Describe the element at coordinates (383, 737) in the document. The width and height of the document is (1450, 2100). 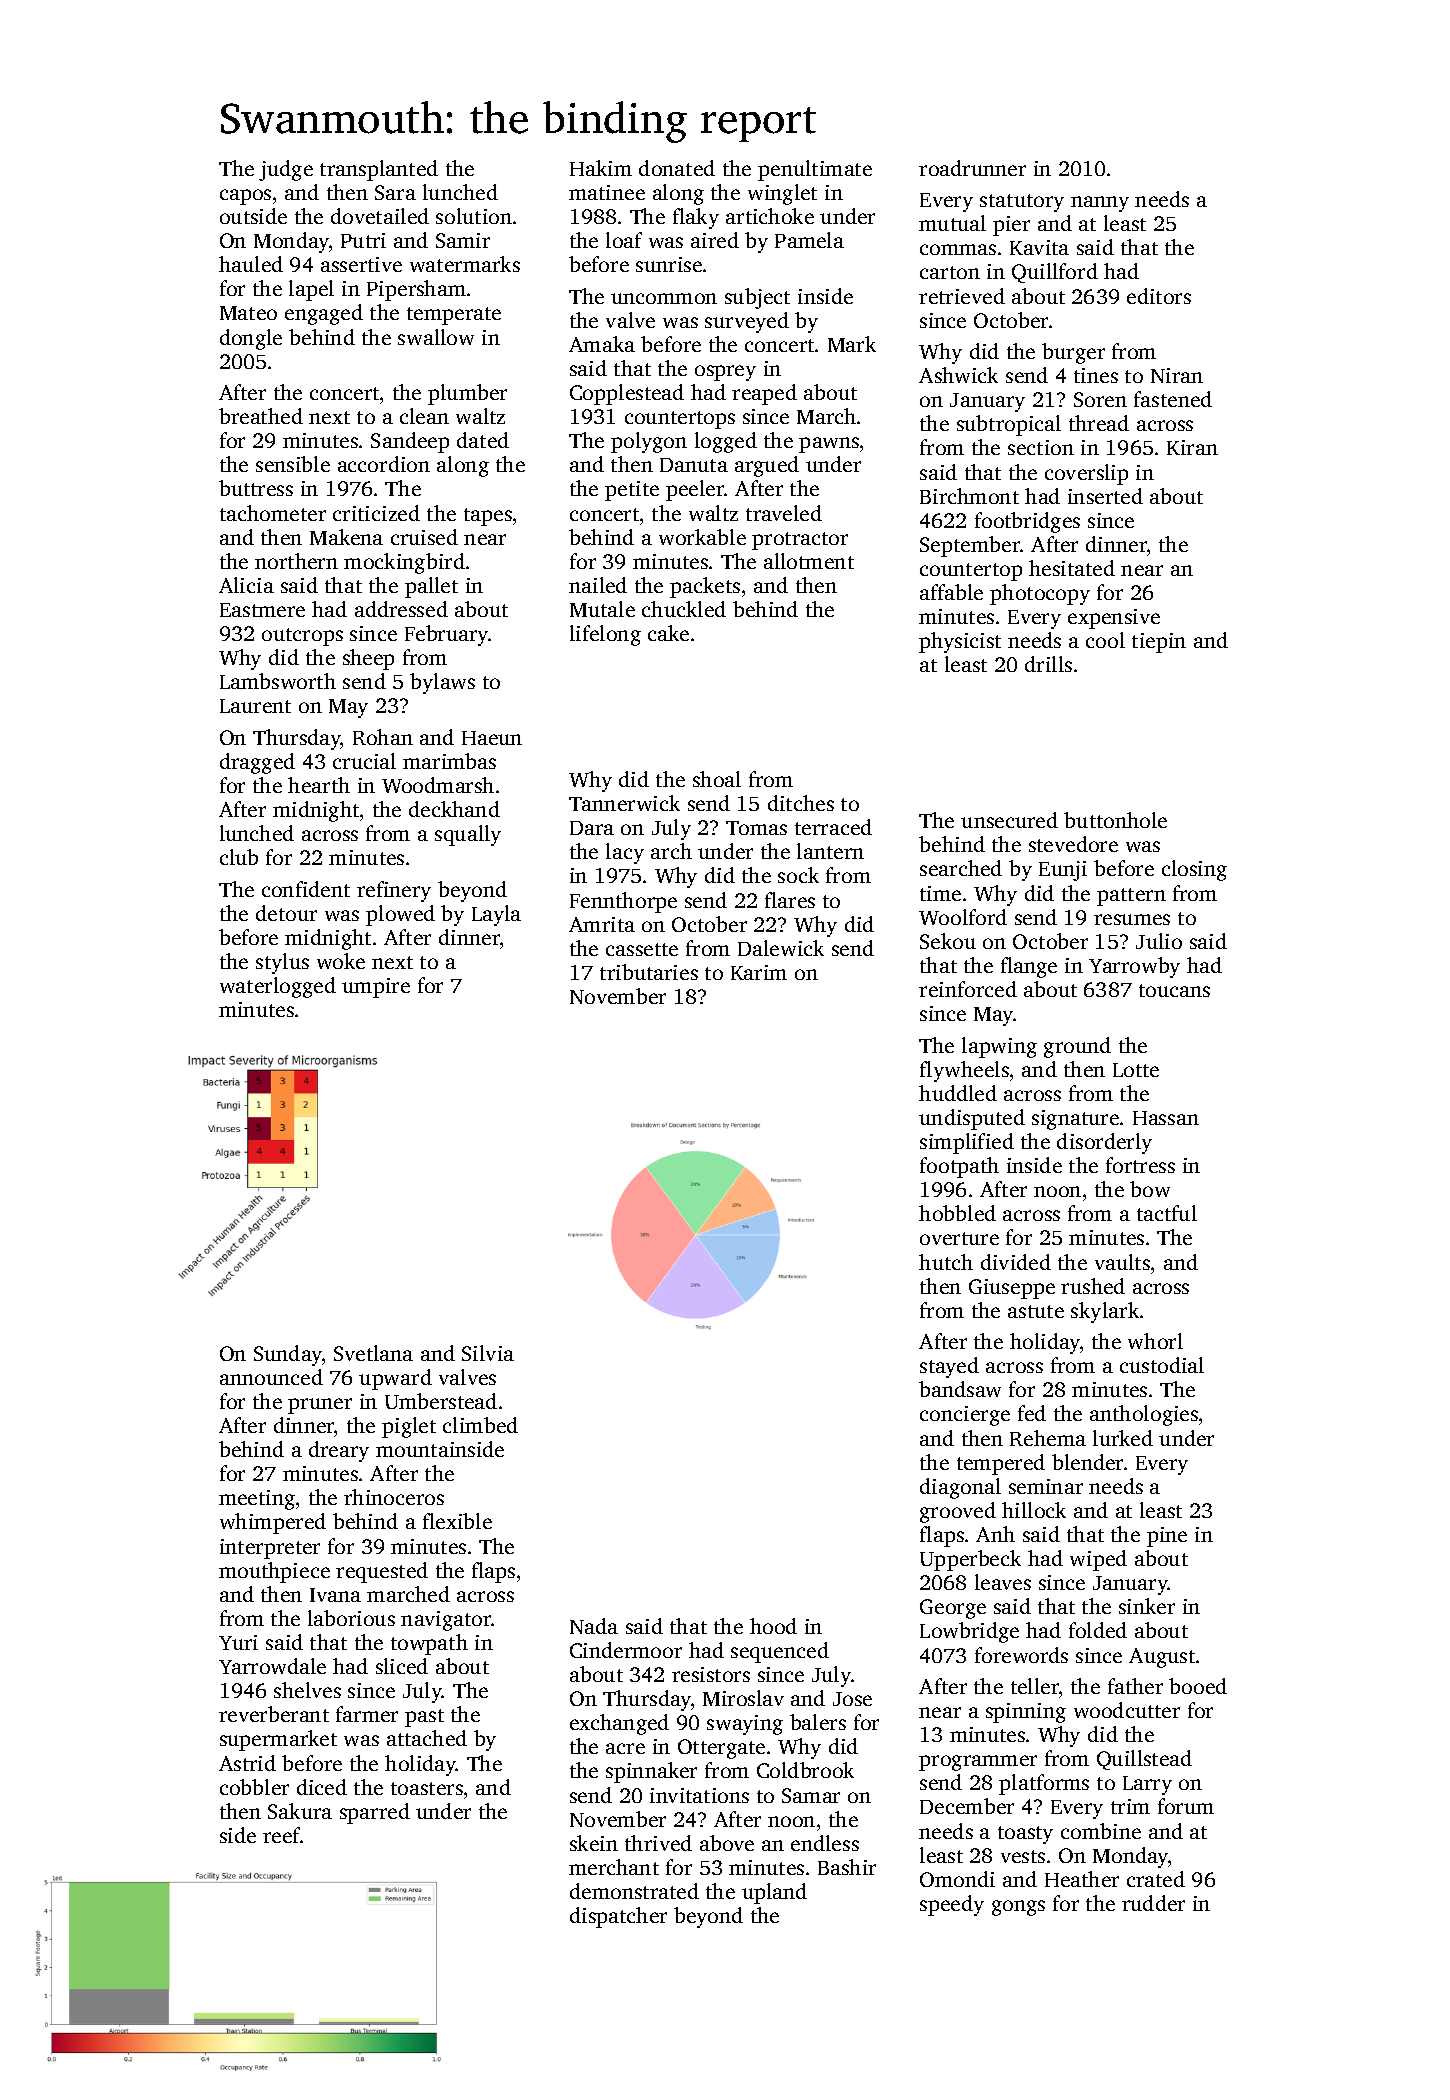
I see `Rohan` at that location.
